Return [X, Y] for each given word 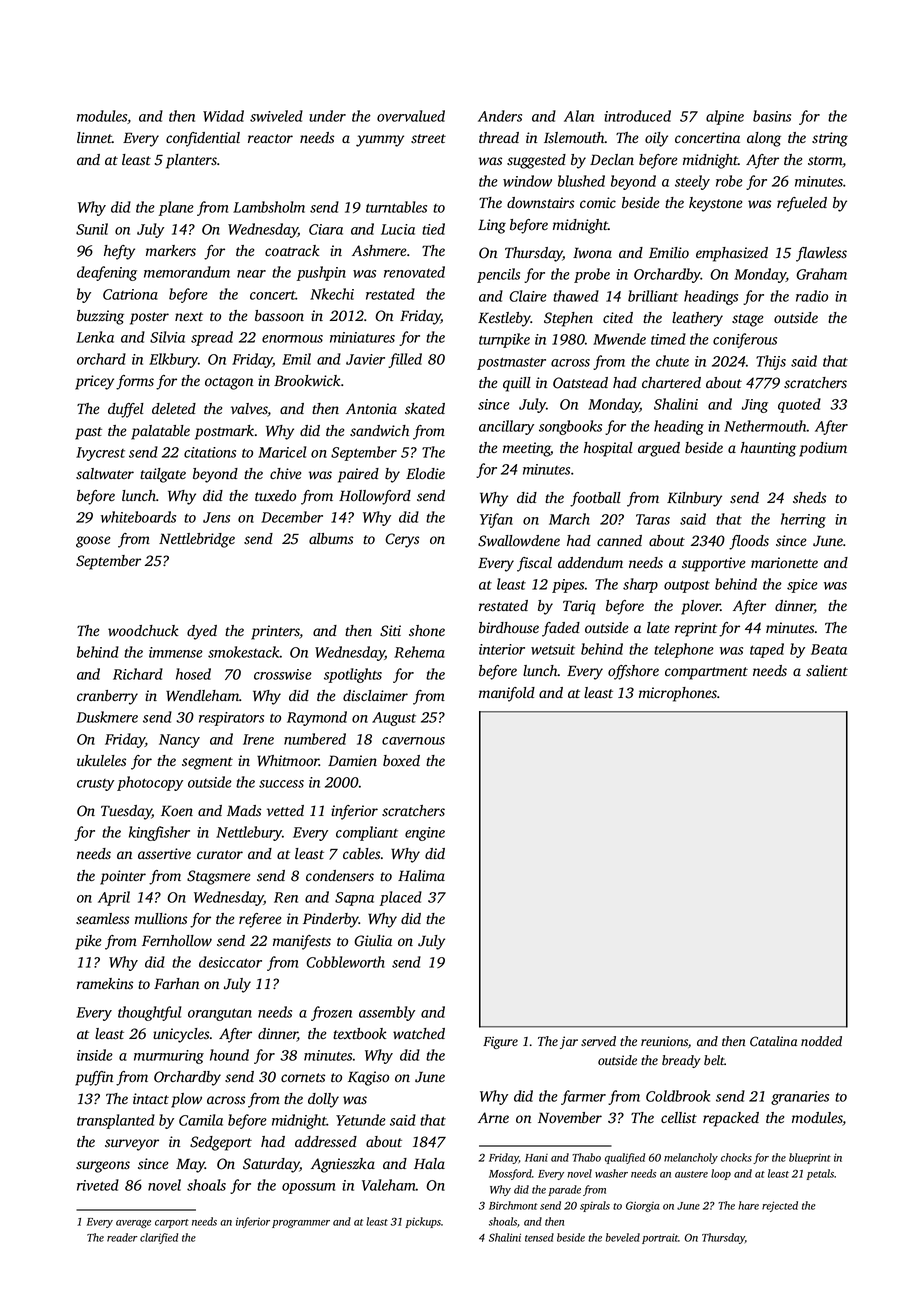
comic [598, 203]
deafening [107, 273]
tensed [539, 1237]
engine [425, 834]
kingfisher [159, 833]
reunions [664, 1041]
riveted [98, 1185]
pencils [498, 275]
